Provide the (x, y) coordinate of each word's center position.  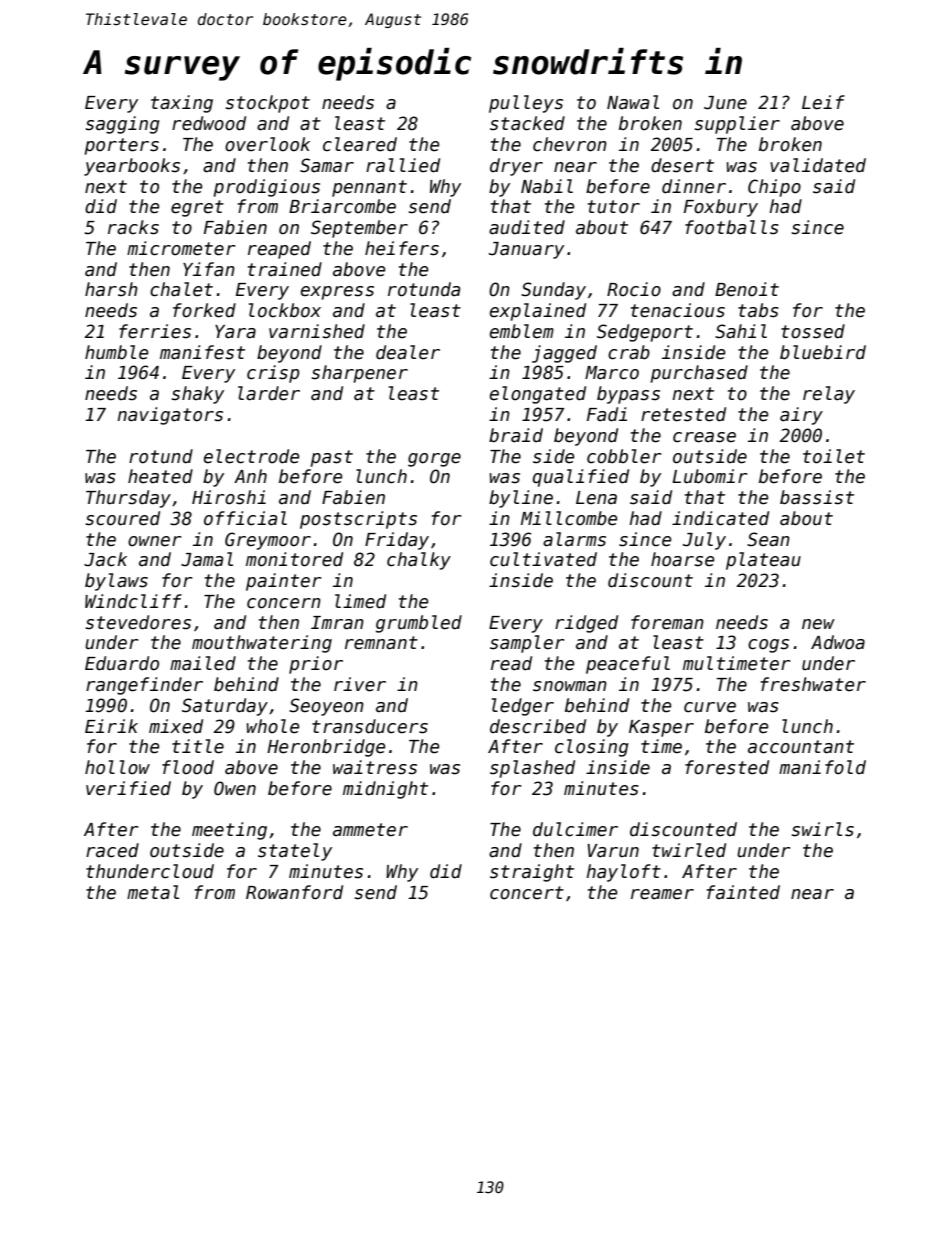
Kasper (661, 728)
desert (682, 165)
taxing (182, 104)
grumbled (419, 624)
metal (153, 892)
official (245, 518)
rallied (403, 165)
